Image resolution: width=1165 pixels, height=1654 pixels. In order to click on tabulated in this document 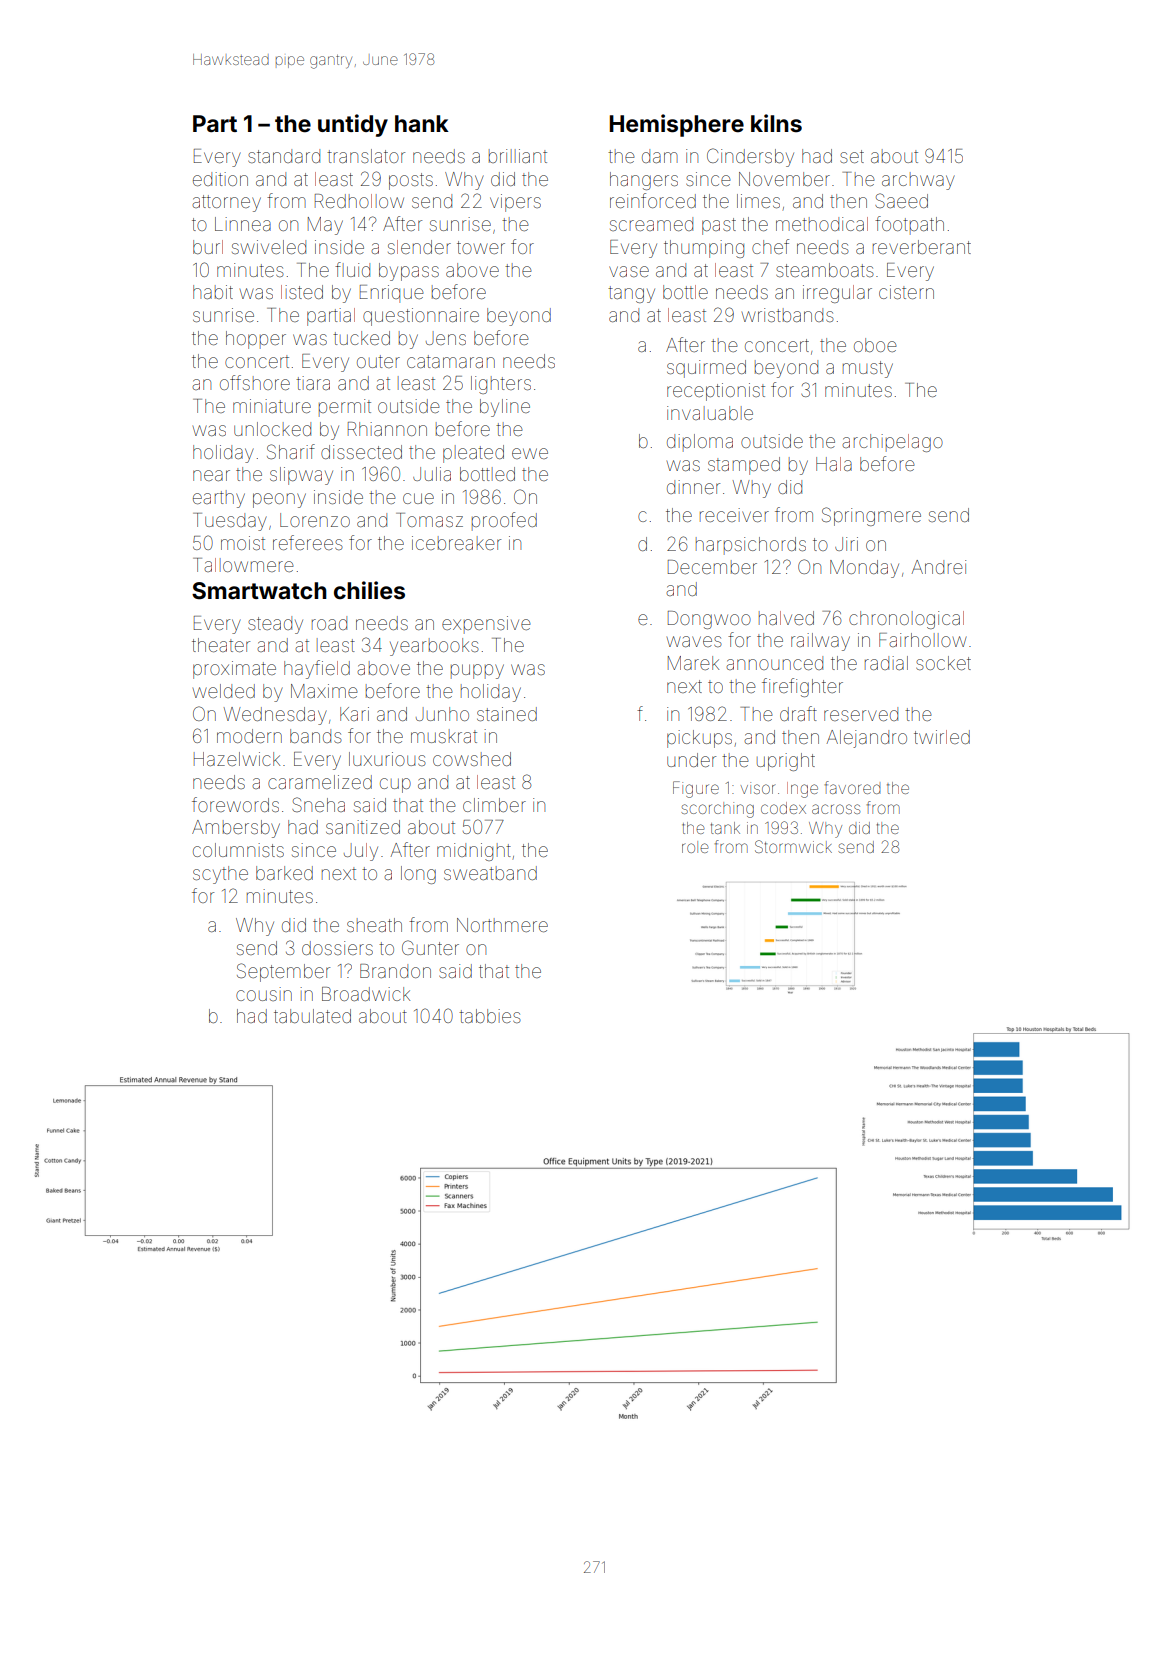, I will do `click(312, 1016)`.
